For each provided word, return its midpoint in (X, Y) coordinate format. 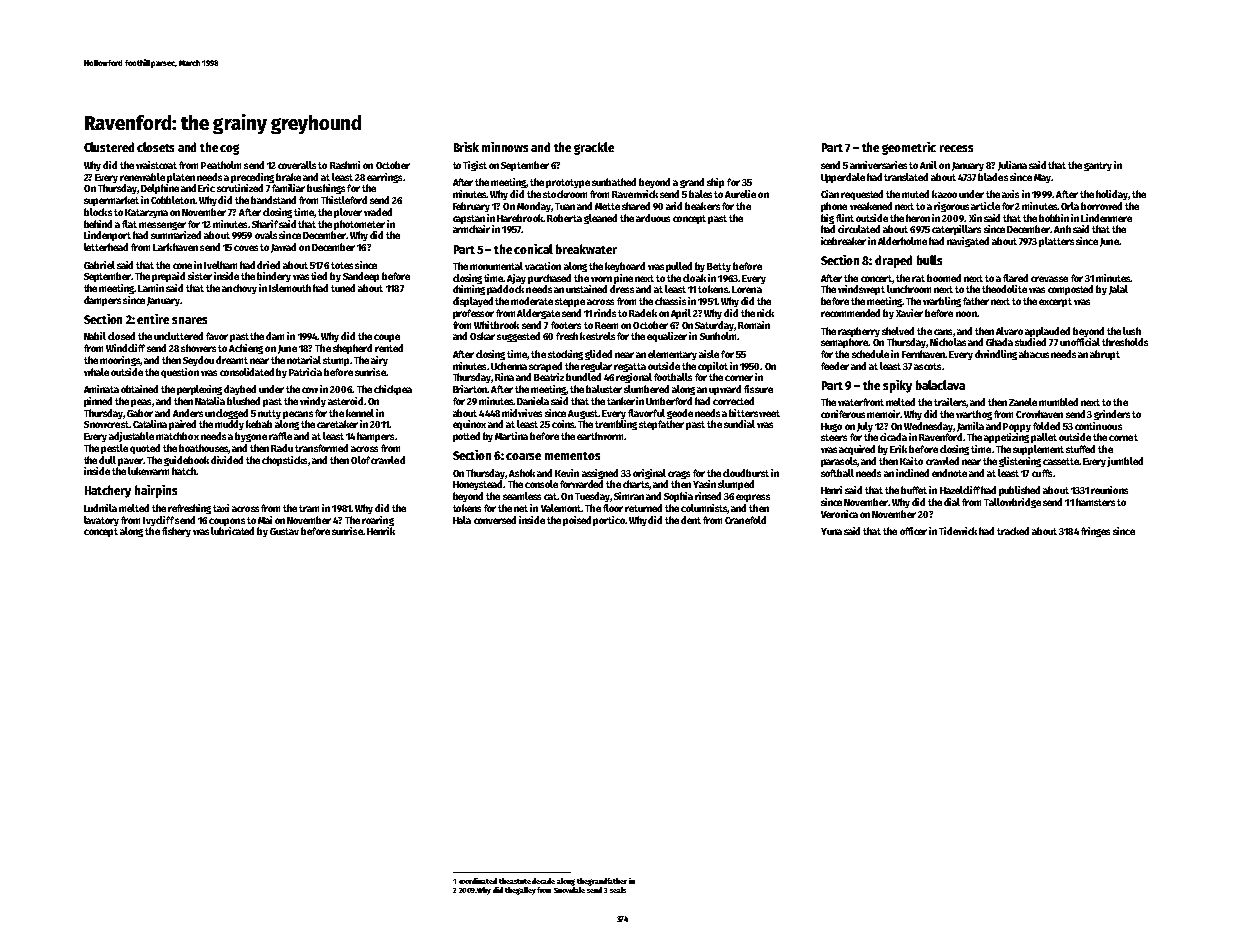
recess (956, 148)
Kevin (567, 473)
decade (543, 881)
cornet (1123, 437)
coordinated (478, 881)
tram (309, 508)
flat (129, 224)
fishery (176, 532)
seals (618, 890)
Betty (719, 267)
